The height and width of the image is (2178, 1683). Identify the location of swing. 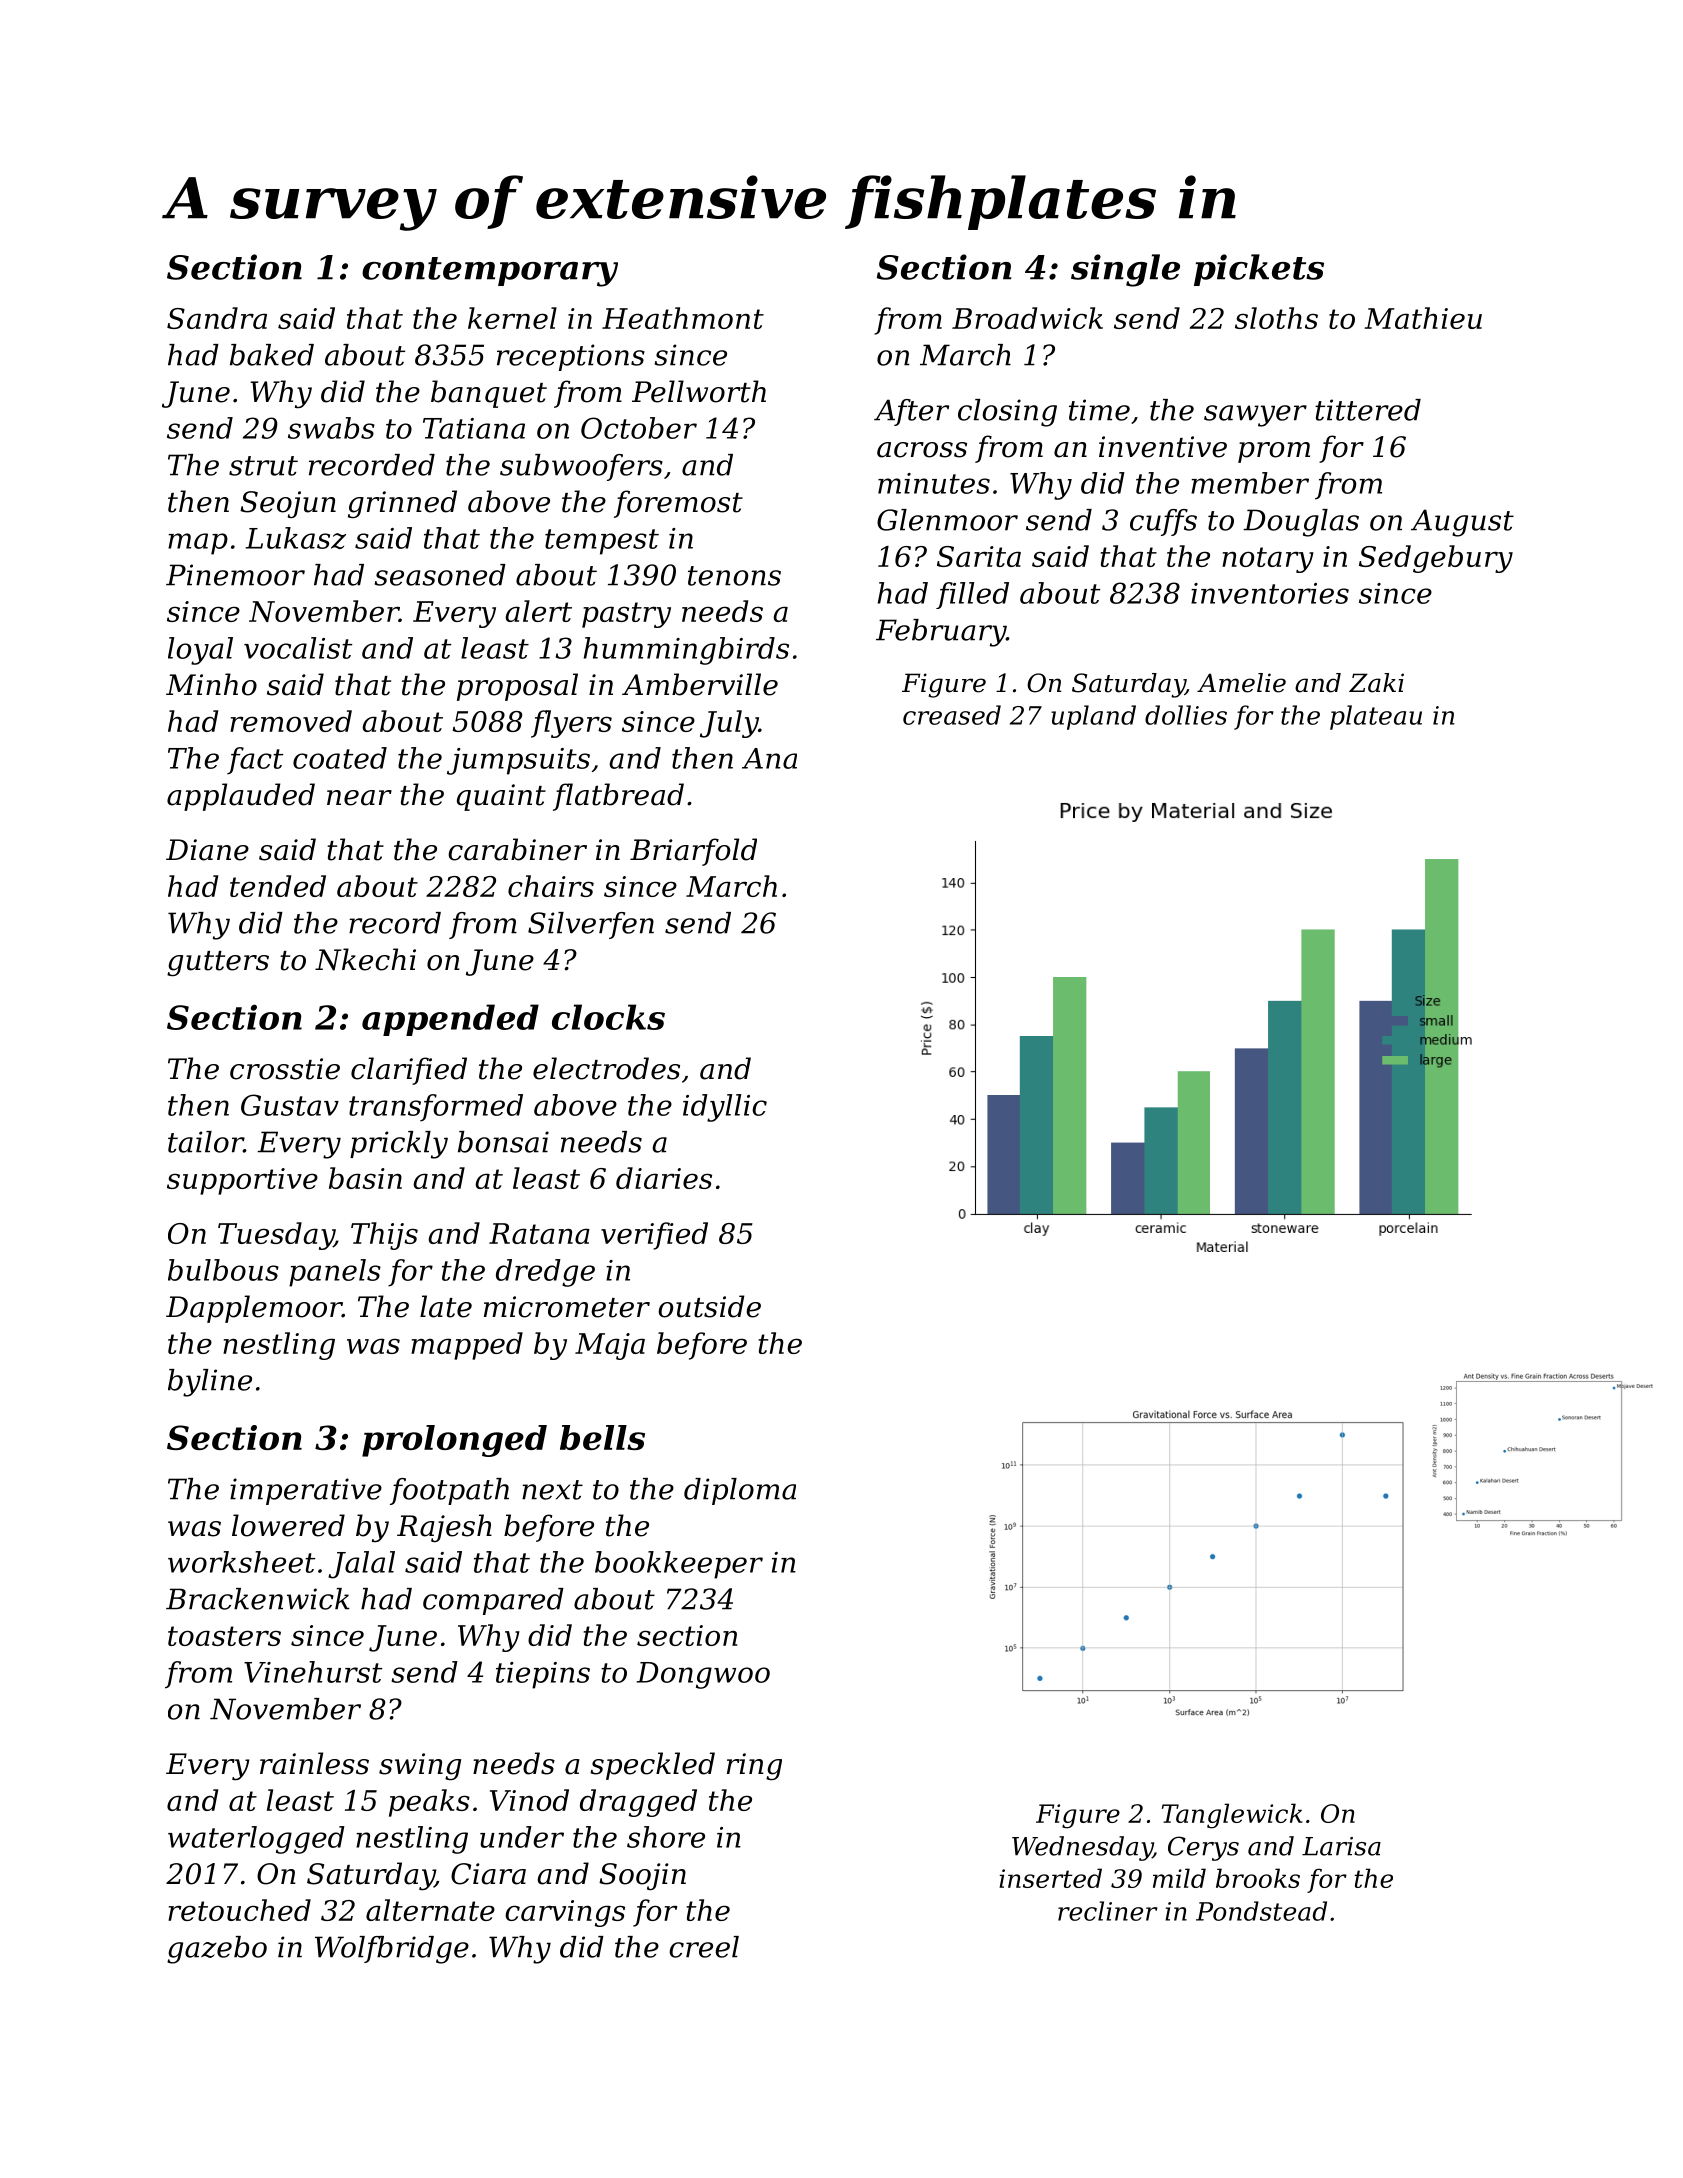
(420, 1767).
